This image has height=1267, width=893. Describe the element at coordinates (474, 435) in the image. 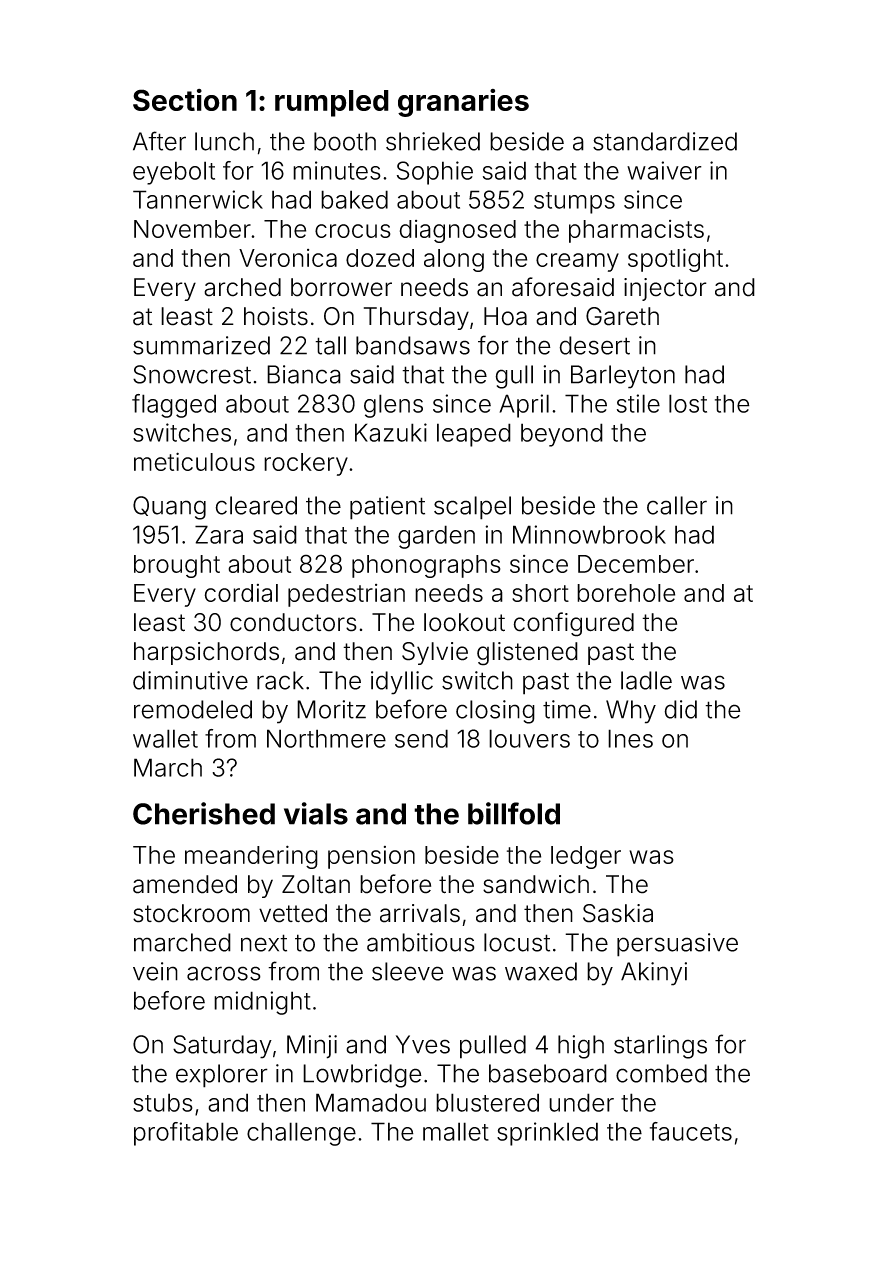

I see `leaped` at that location.
